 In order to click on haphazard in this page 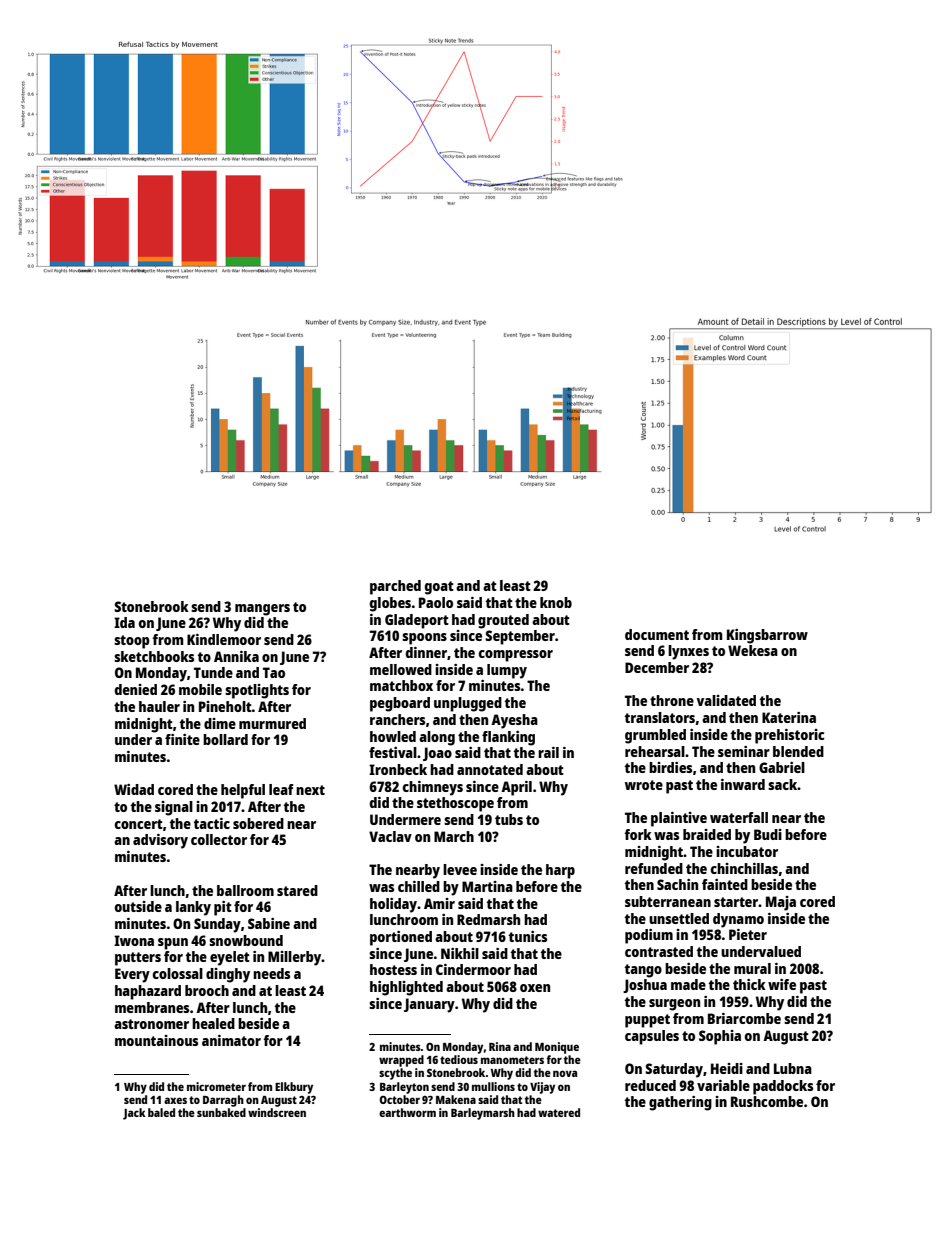, I will do `click(148, 992)`.
